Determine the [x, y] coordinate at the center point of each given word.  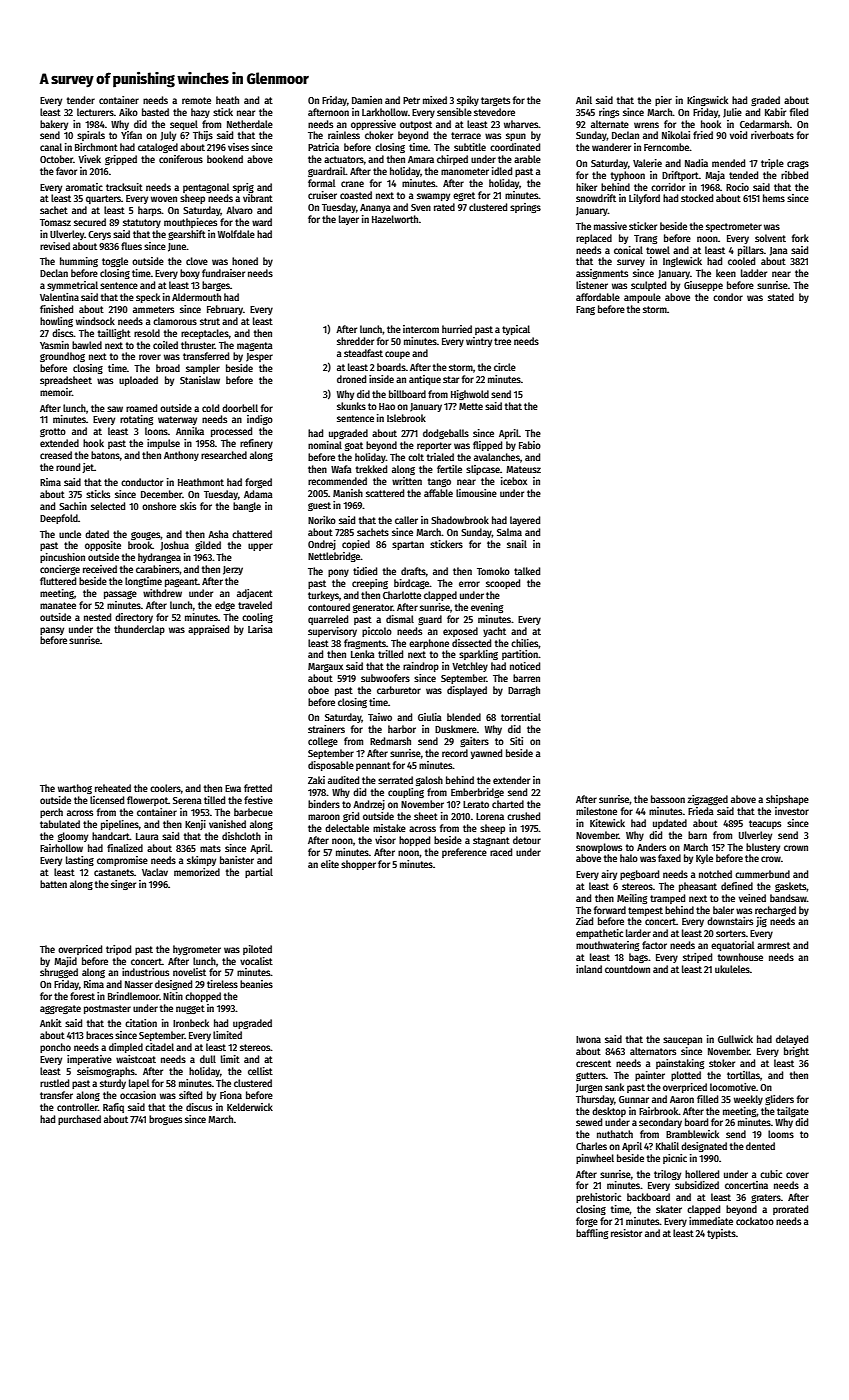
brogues [165, 1120]
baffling [592, 1234]
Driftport [680, 176]
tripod [118, 950]
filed [799, 112]
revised [55, 246]
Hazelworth [395, 219]
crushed [523, 816]
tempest [645, 911]
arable [527, 159]
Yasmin [54, 345]
